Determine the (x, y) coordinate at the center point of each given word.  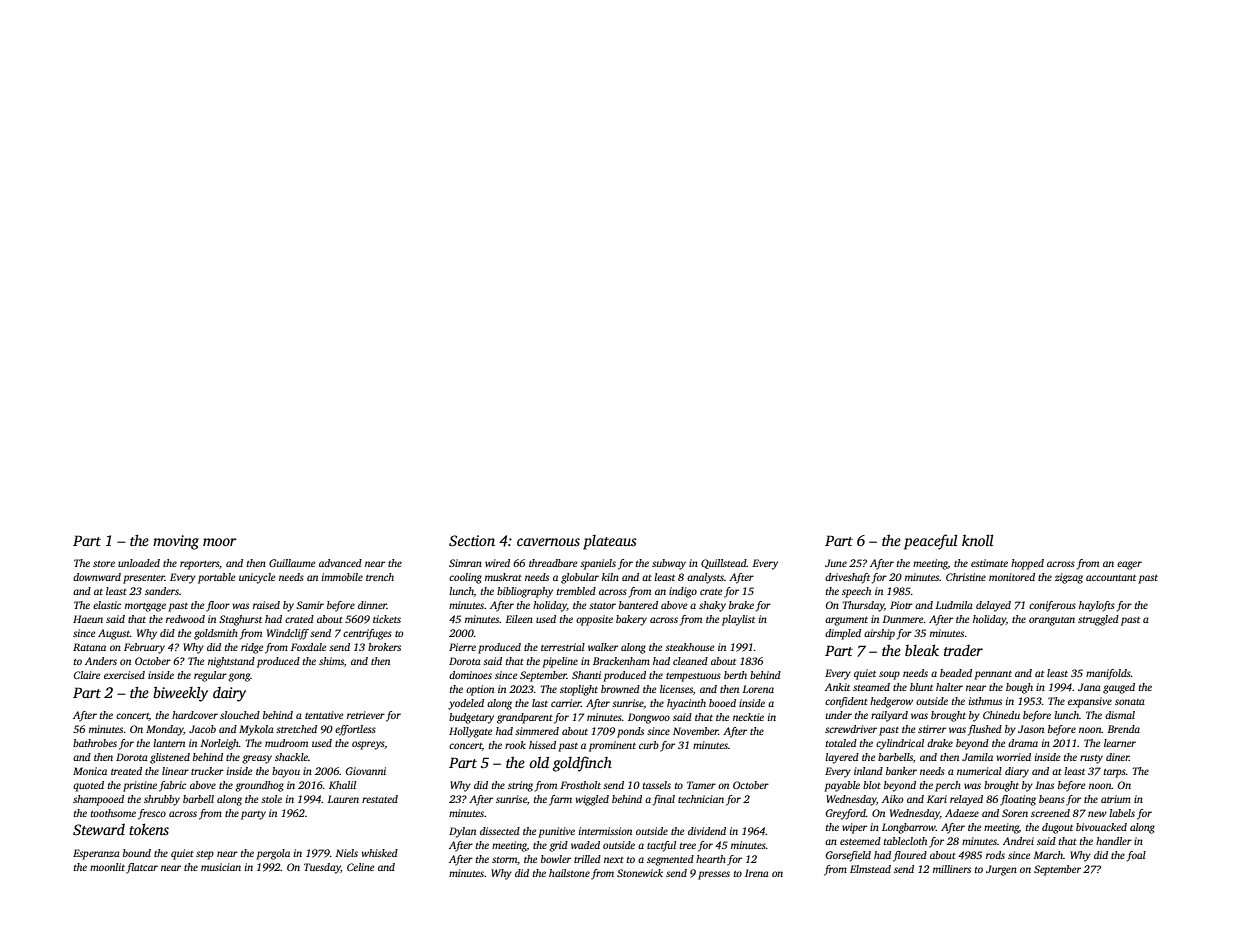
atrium (1116, 799)
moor (220, 542)
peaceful (930, 542)
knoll (977, 540)
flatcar (142, 868)
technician (701, 799)
